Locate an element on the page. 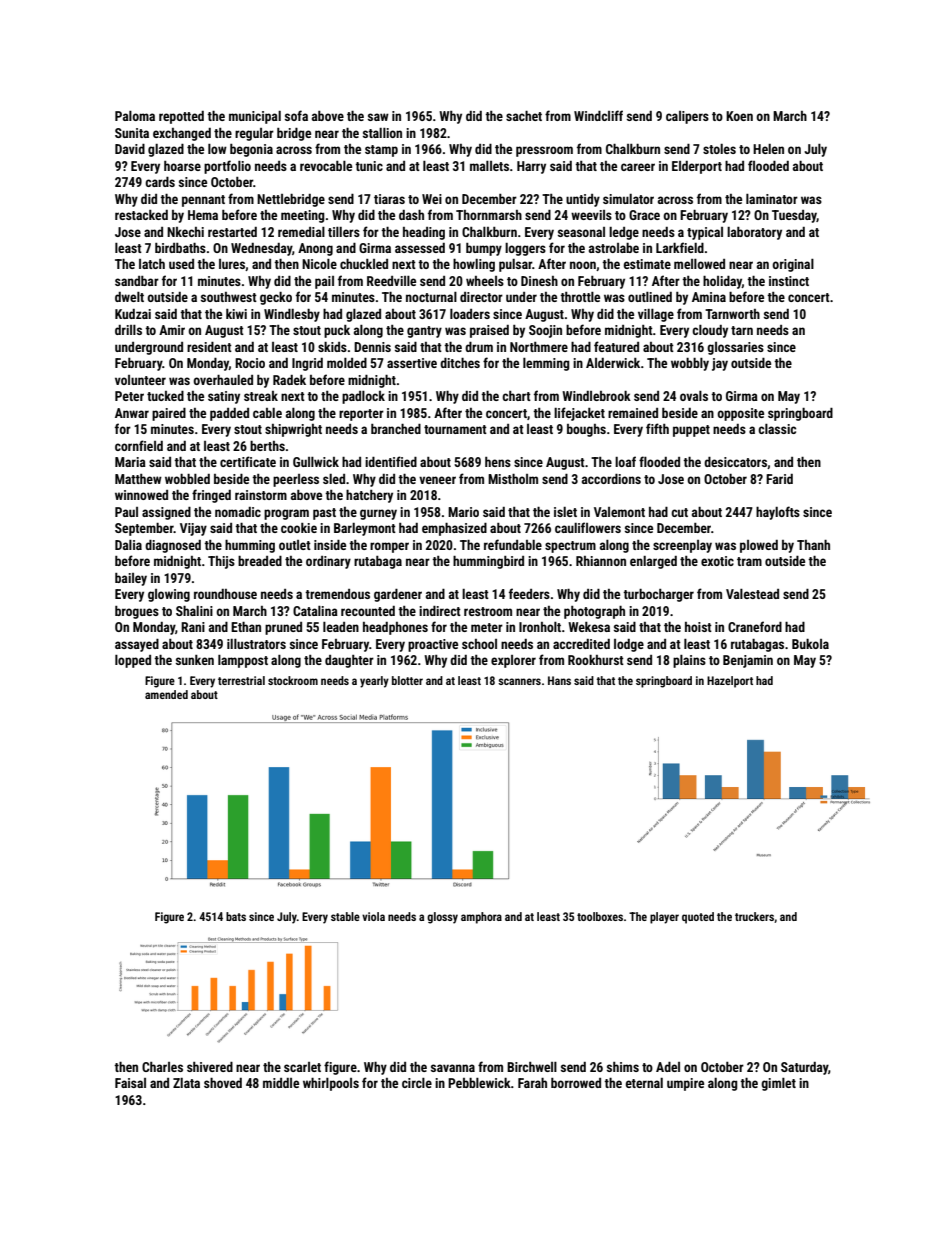  sachet is located at coordinates (524, 116).
